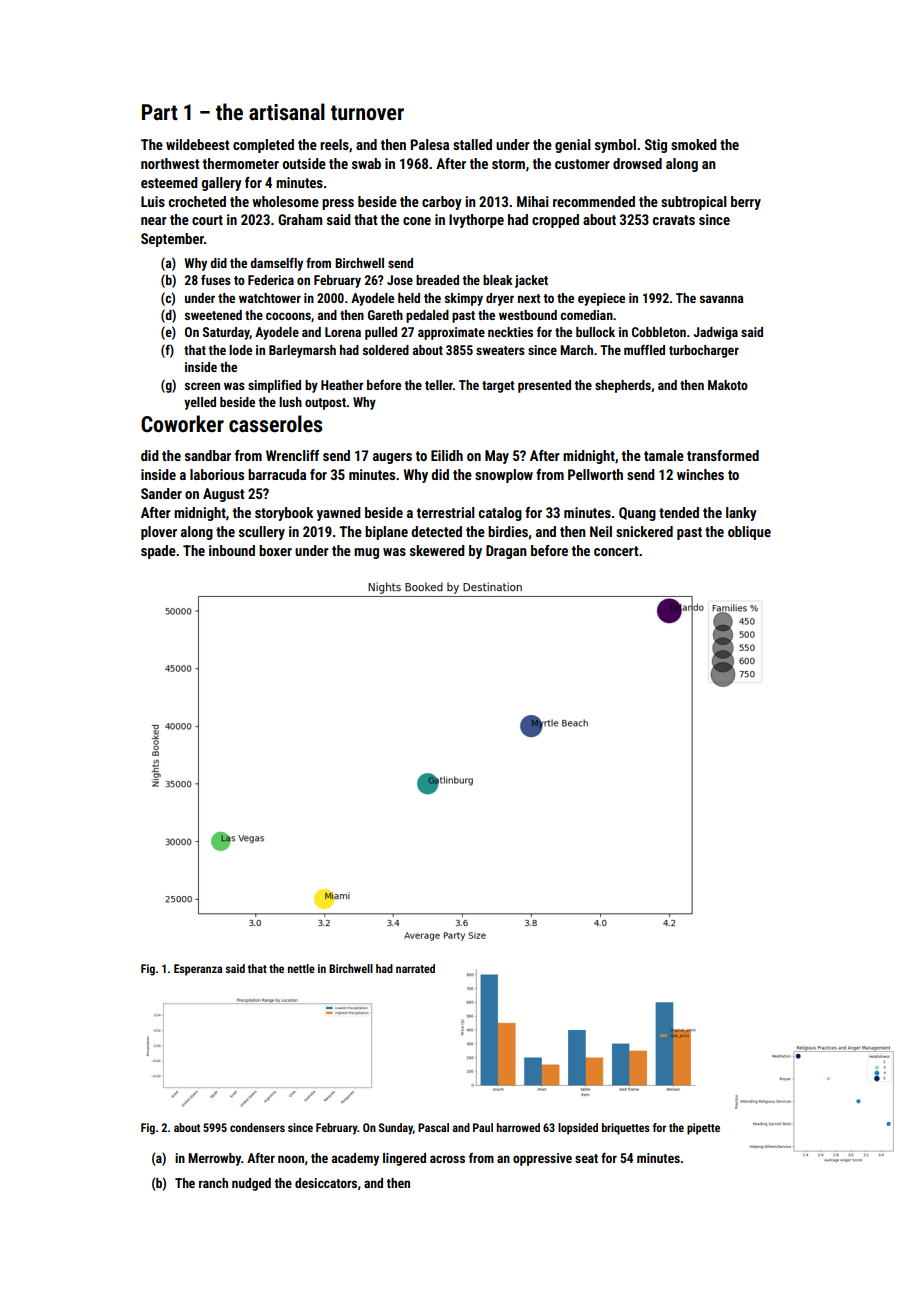 The height and width of the image is (1299, 915). I want to click on Merrowby, so click(214, 1159).
